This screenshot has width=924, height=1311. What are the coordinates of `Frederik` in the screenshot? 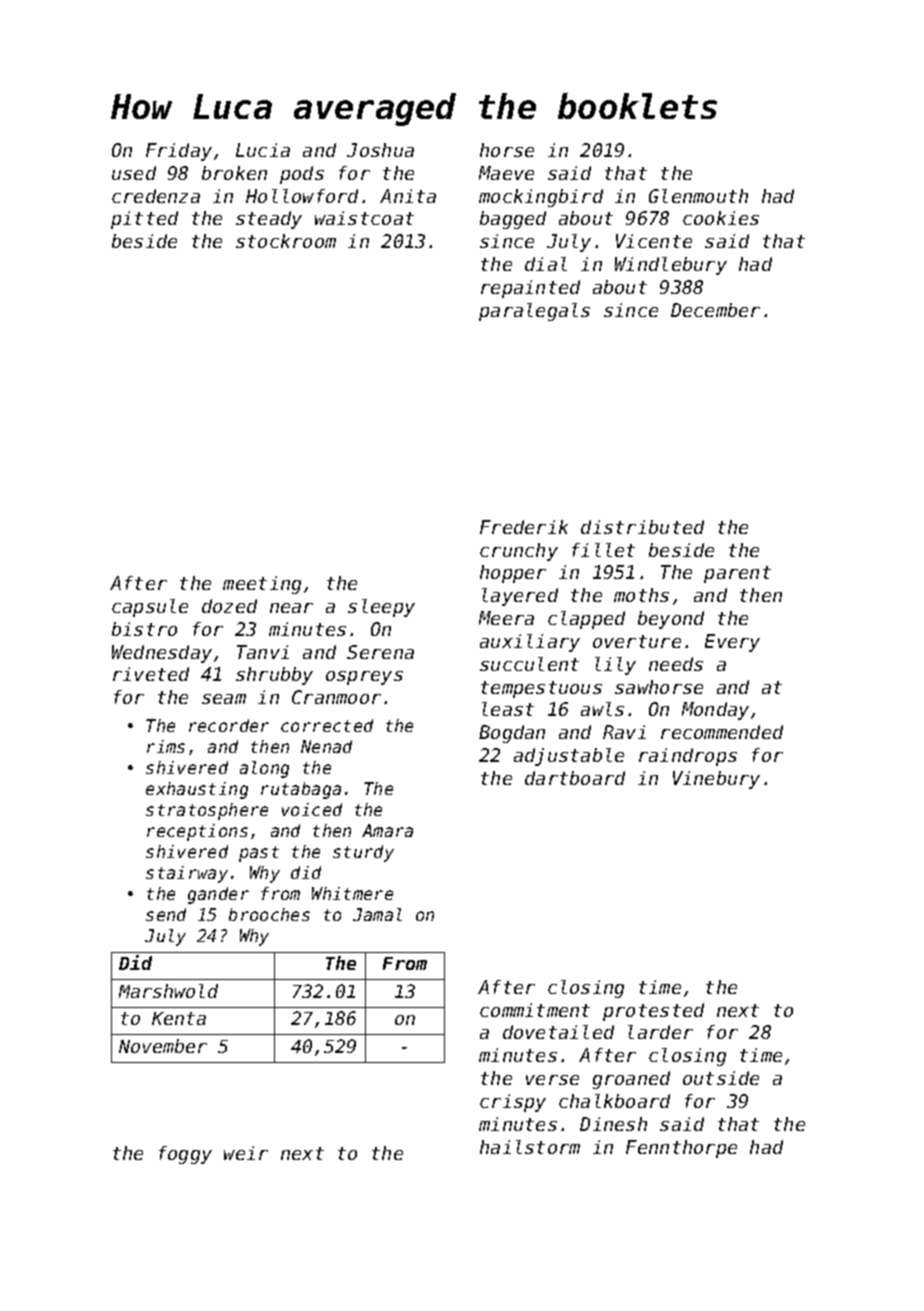 It's located at (524, 527).
